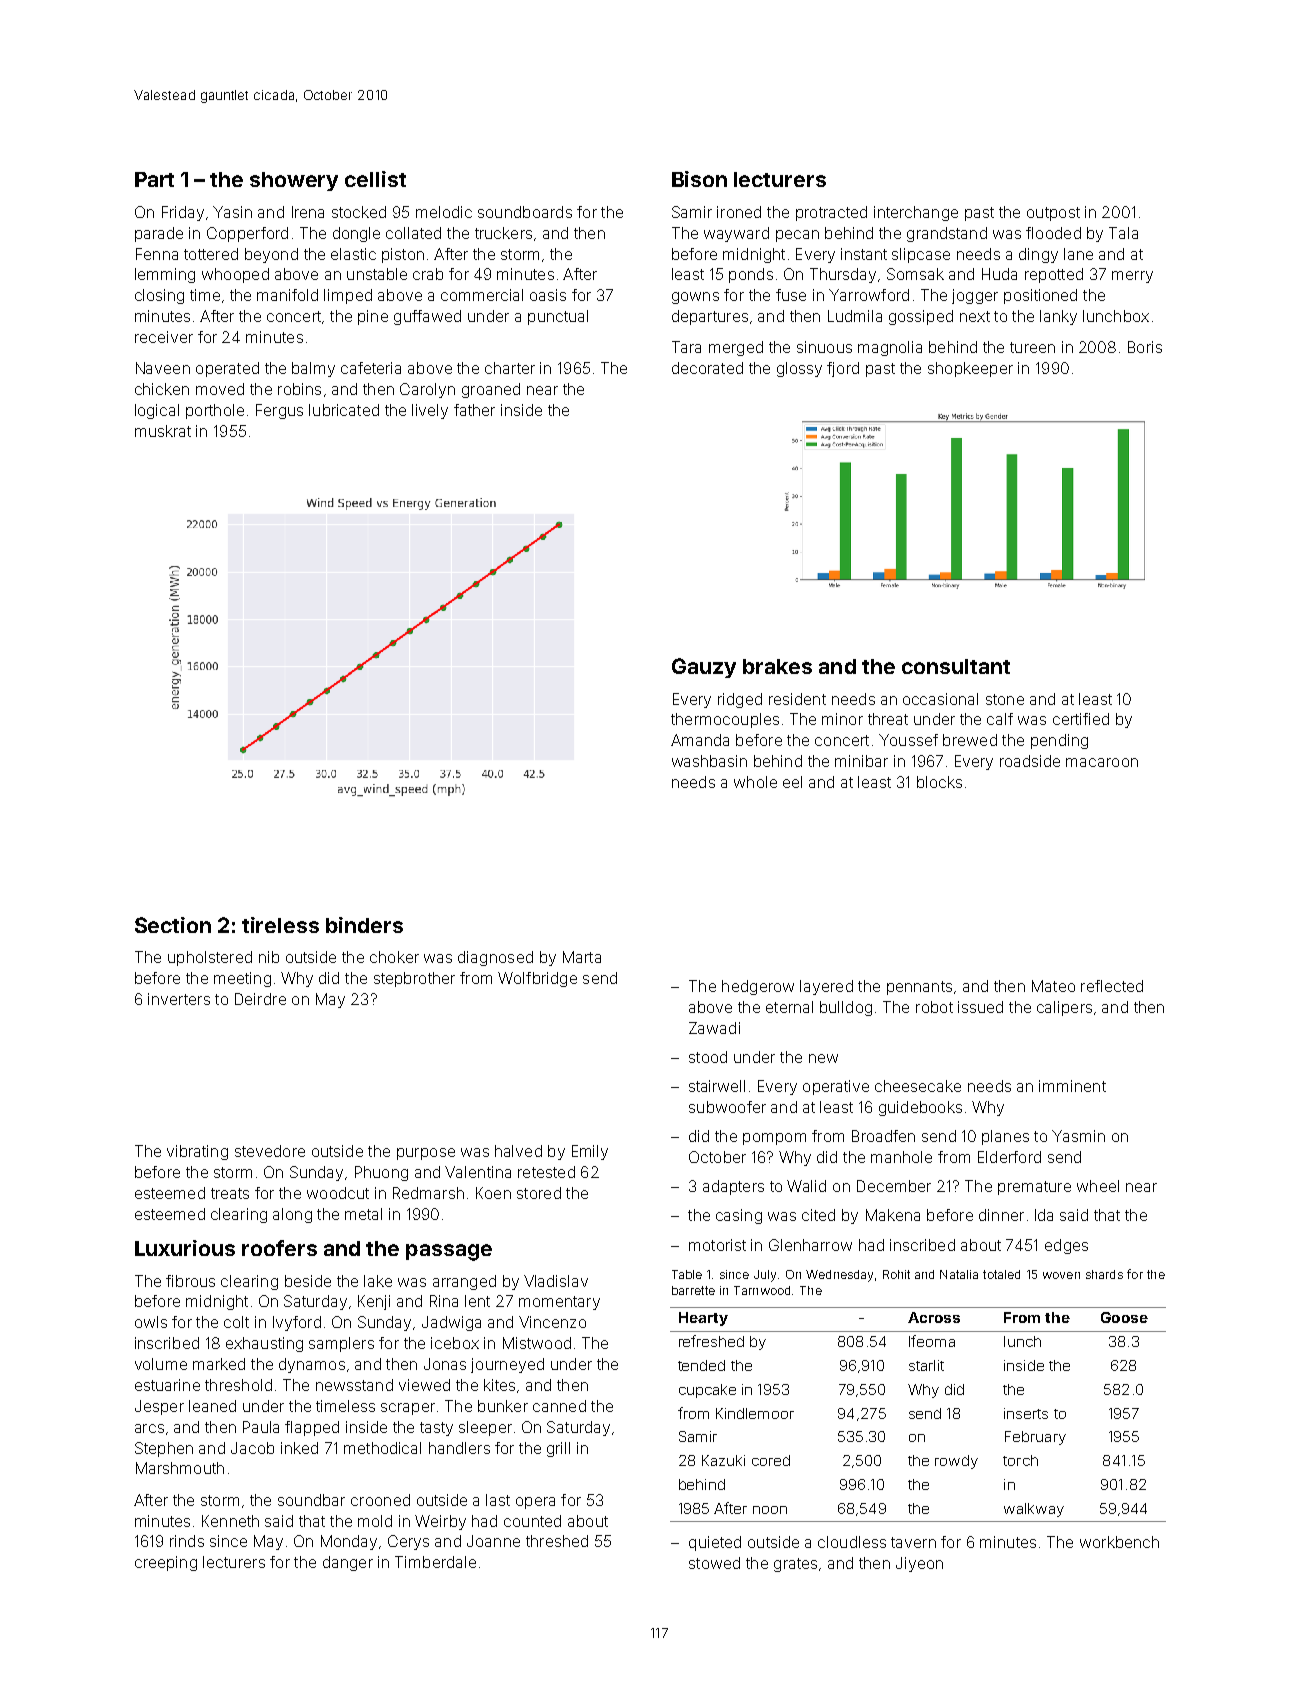 The image size is (1300, 1682). Describe the element at coordinates (864, 254) in the document. I see `instant` at that location.
